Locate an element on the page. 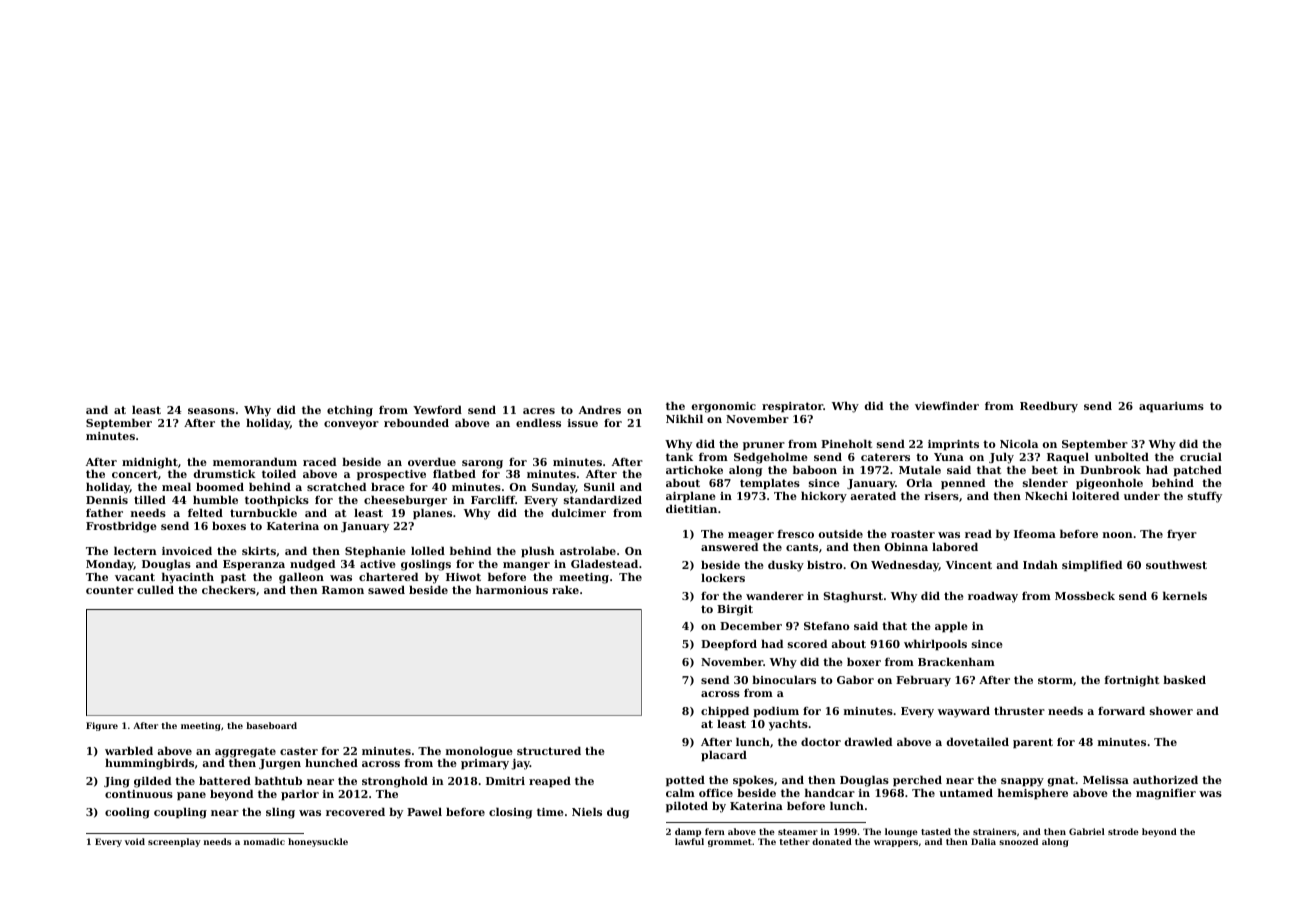 The width and height of the document is (1308, 924). endless is located at coordinates (538, 422).
